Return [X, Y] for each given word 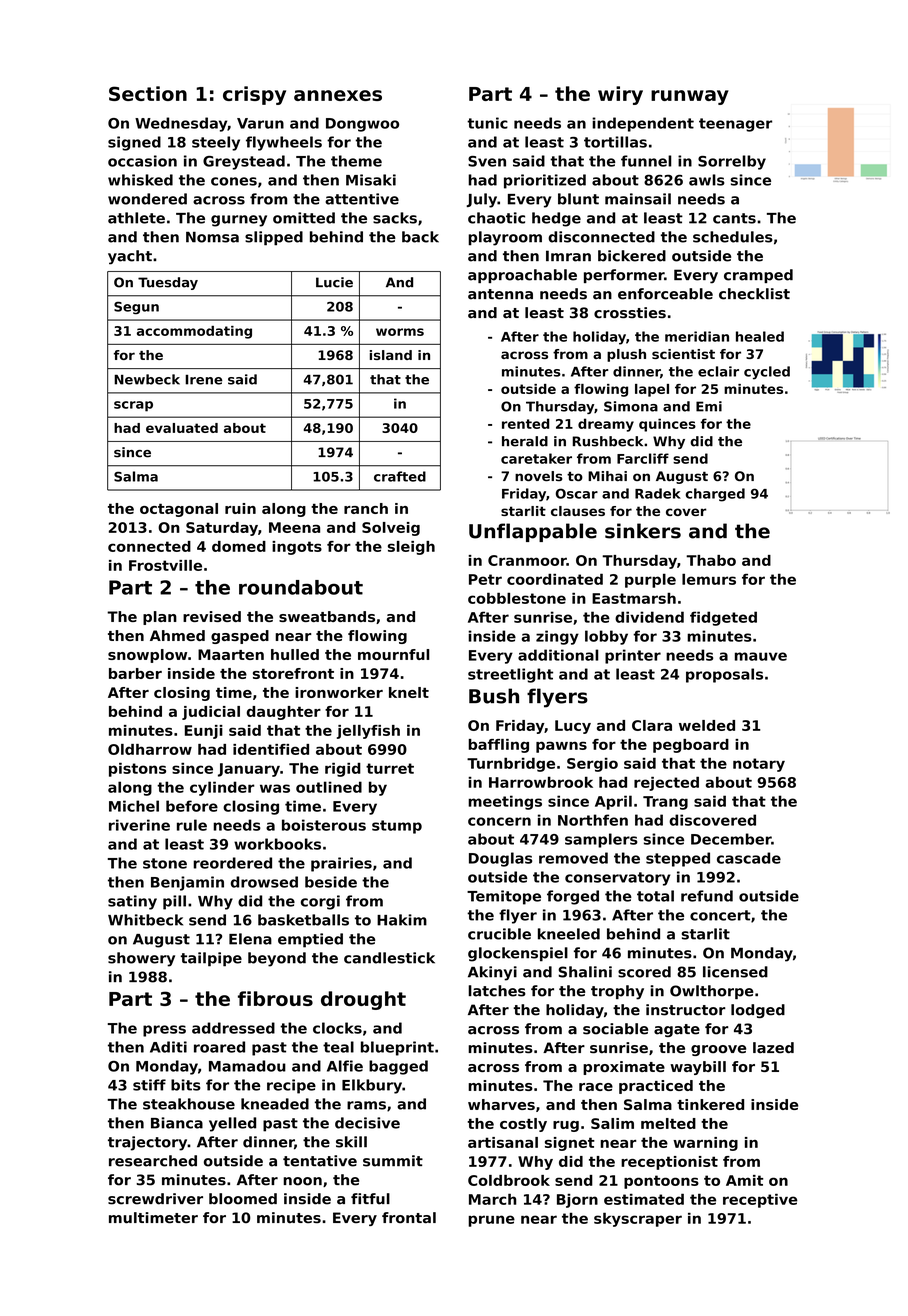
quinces [667, 425]
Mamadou [247, 1066]
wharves [501, 1104]
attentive [362, 199]
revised [212, 616]
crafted [400, 476]
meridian [697, 336]
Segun [136, 308]
